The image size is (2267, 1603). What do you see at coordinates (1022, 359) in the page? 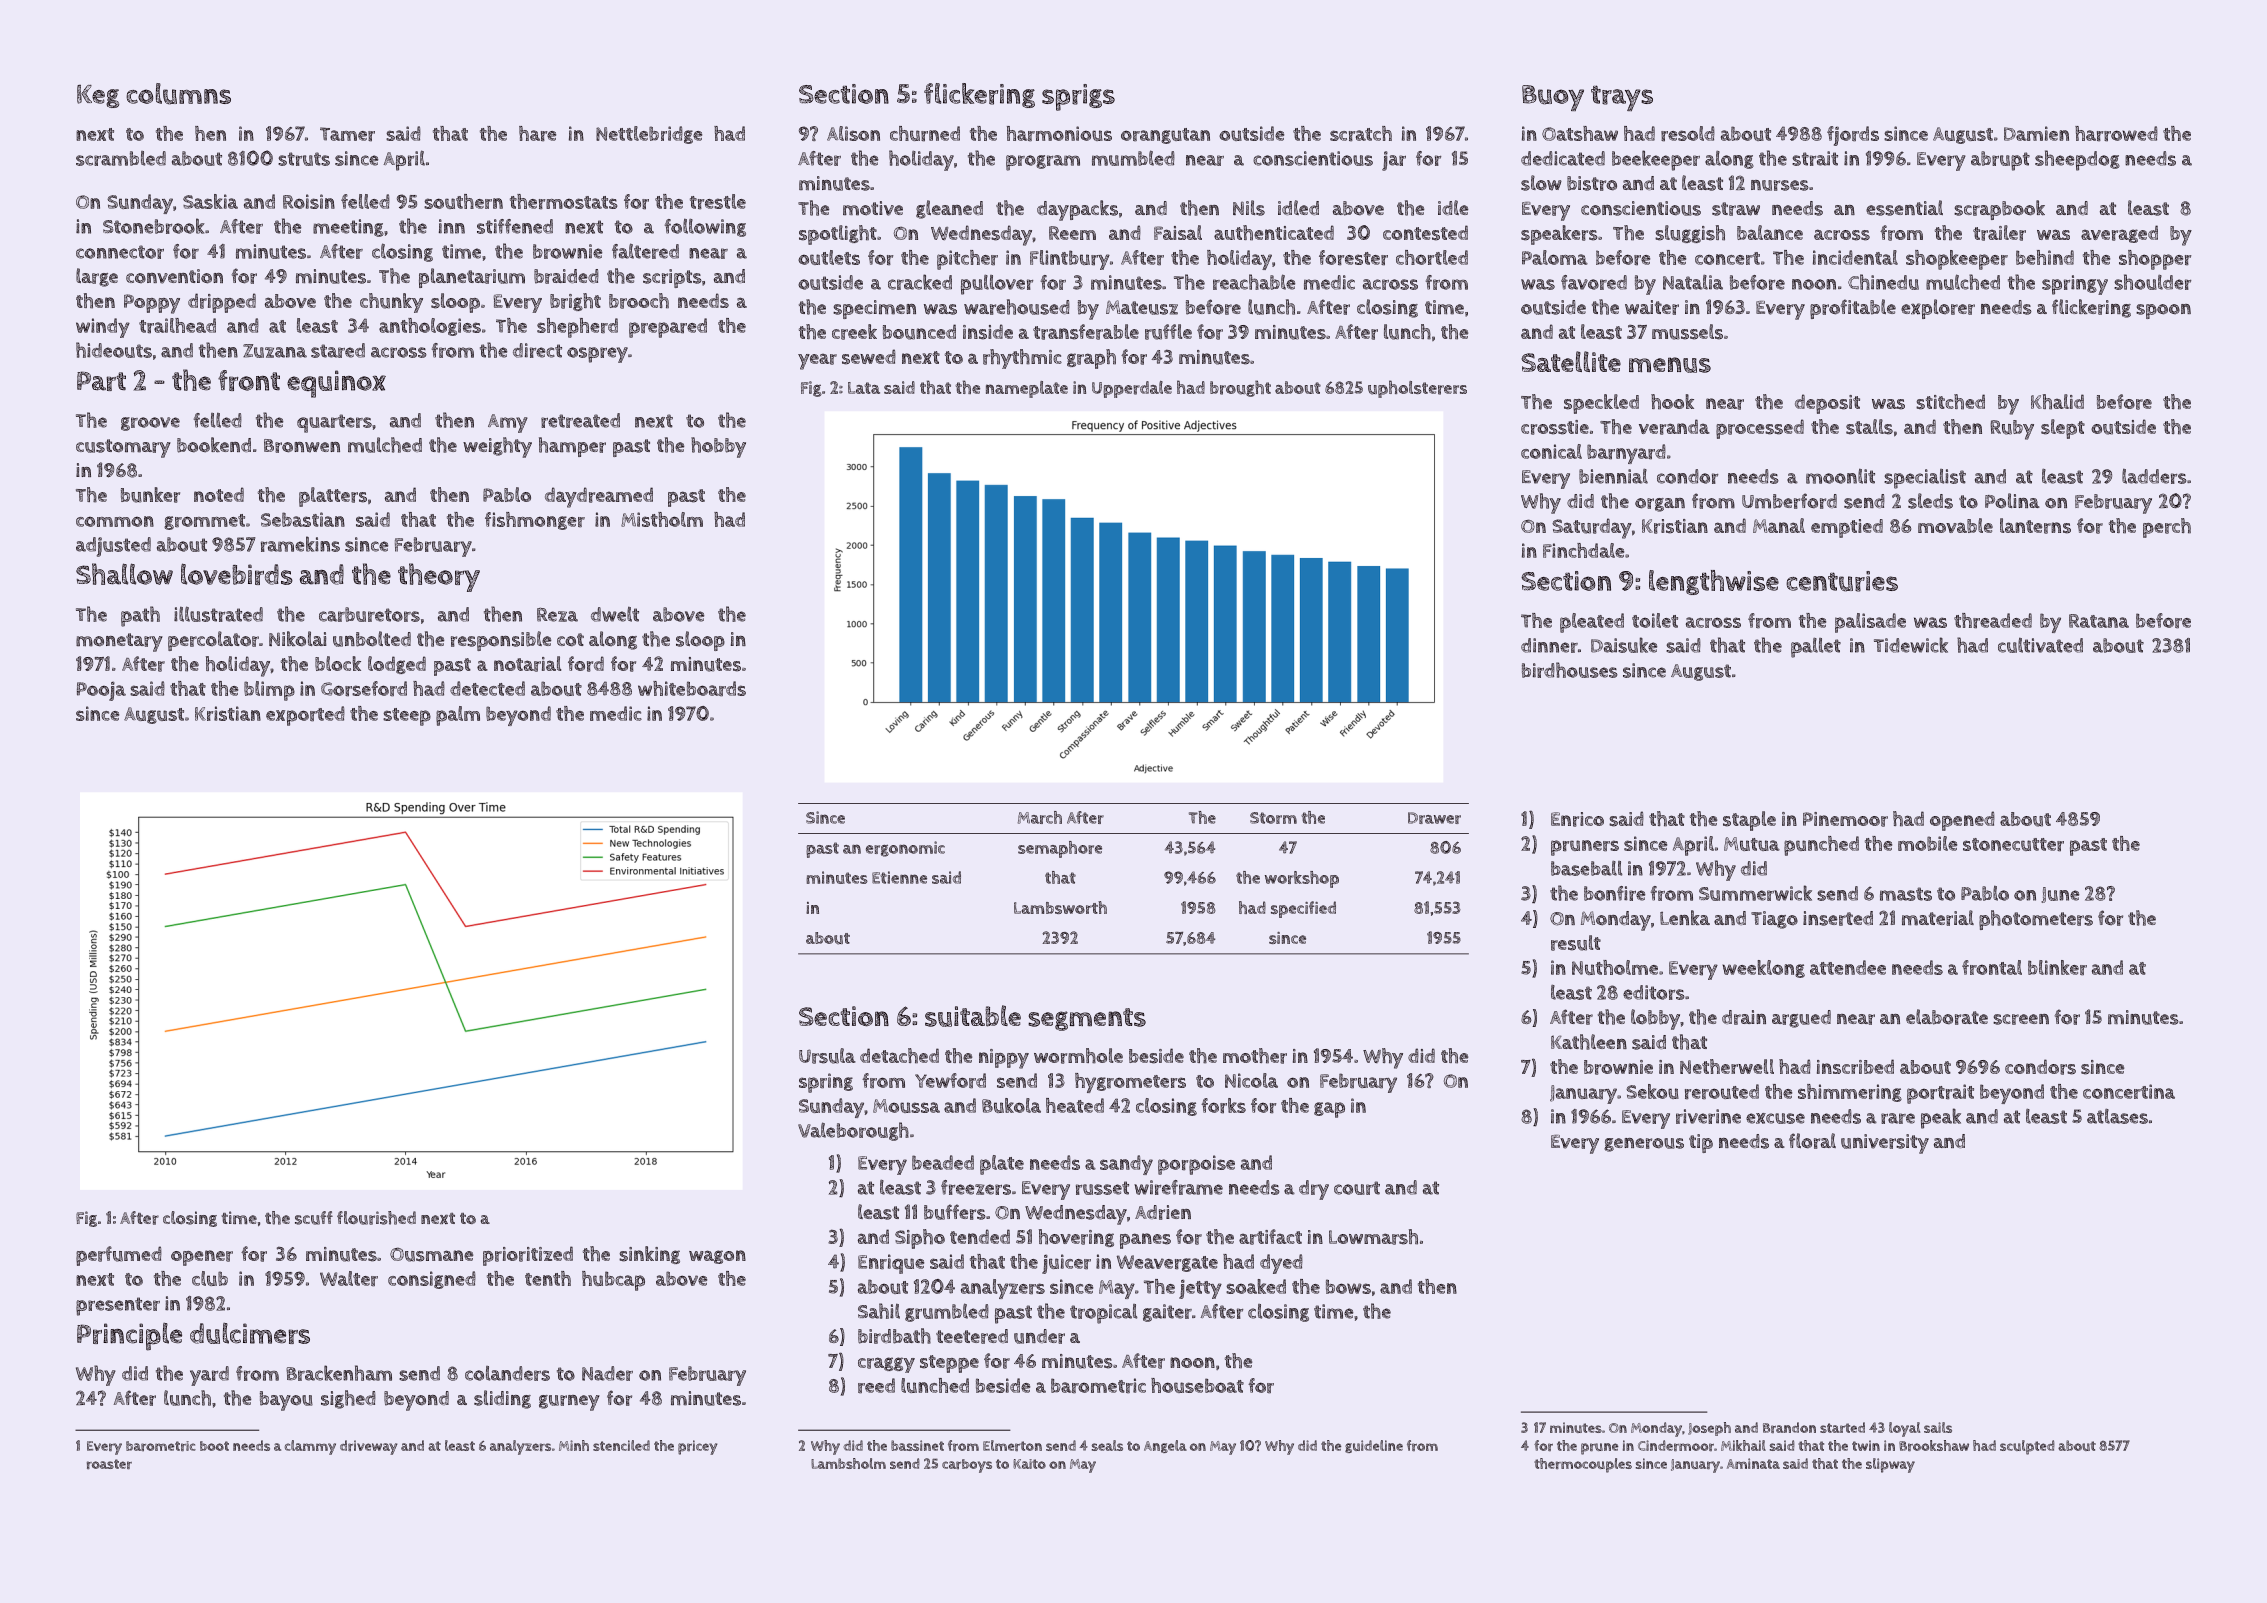
I see `rhythmic` at bounding box center [1022, 359].
